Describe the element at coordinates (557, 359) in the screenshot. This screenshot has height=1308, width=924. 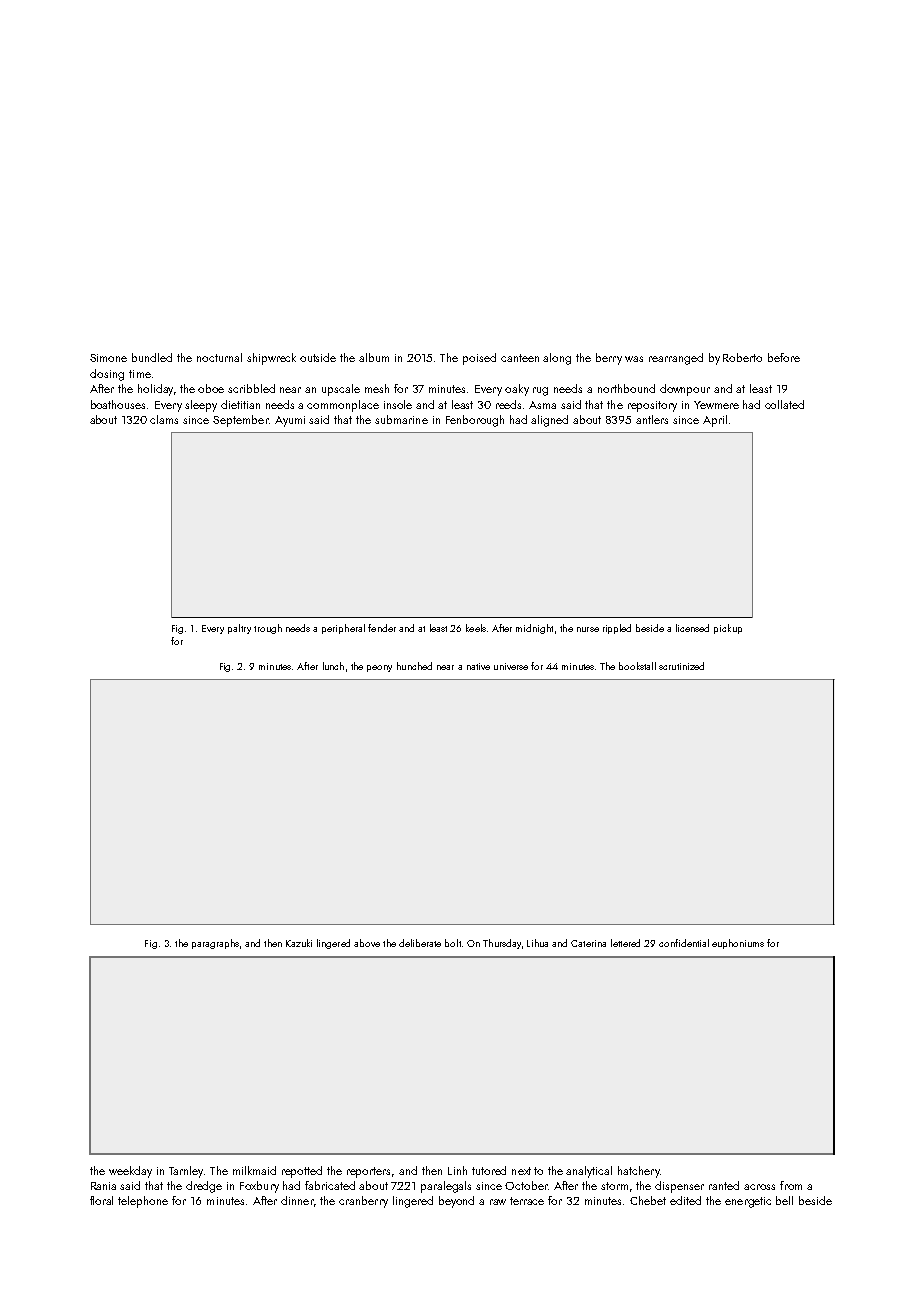
I see `along` at that location.
